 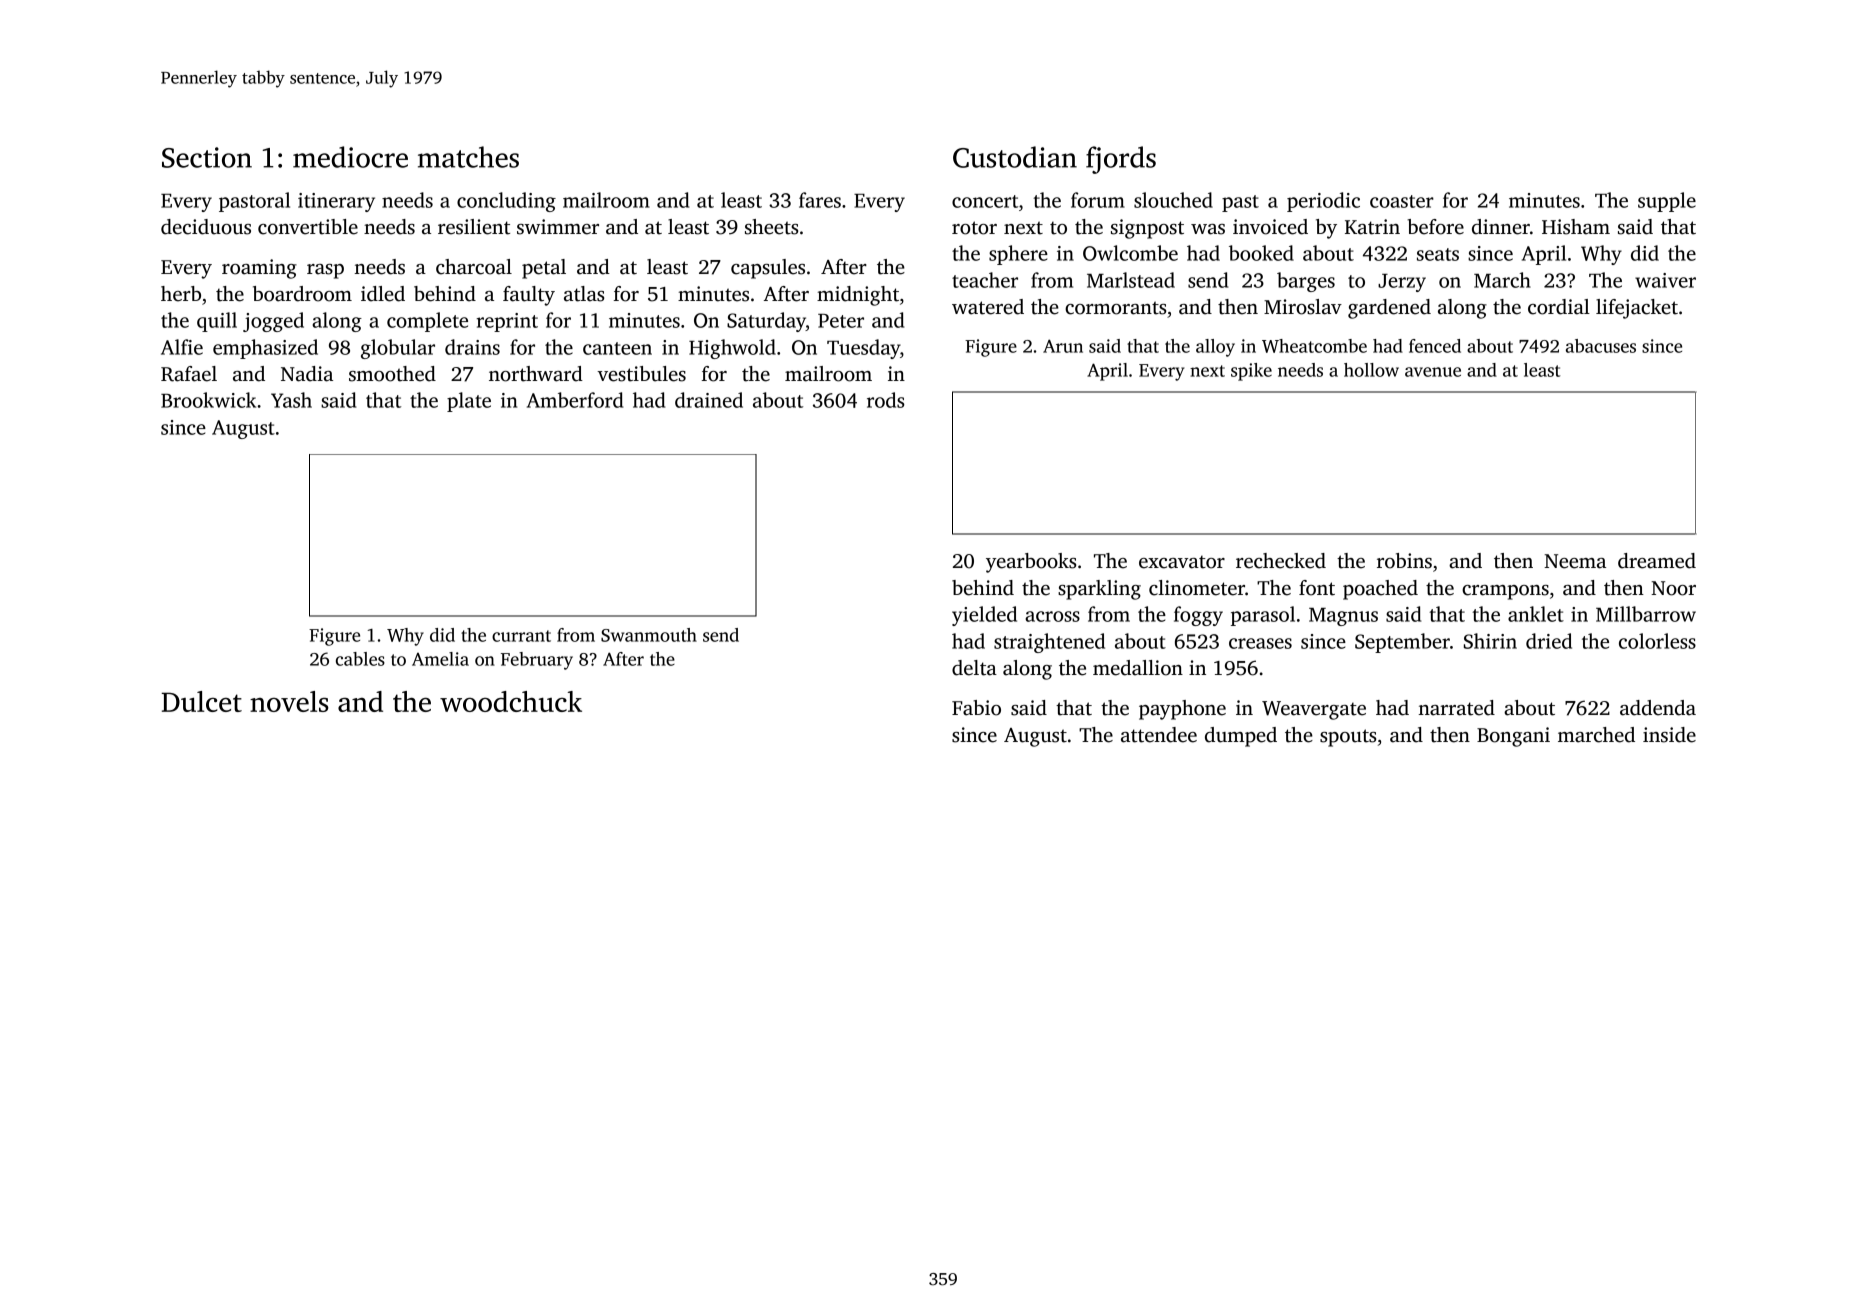 What do you see at coordinates (1281, 561) in the screenshot?
I see `rechecked` at bounding box center [1281, 561].
